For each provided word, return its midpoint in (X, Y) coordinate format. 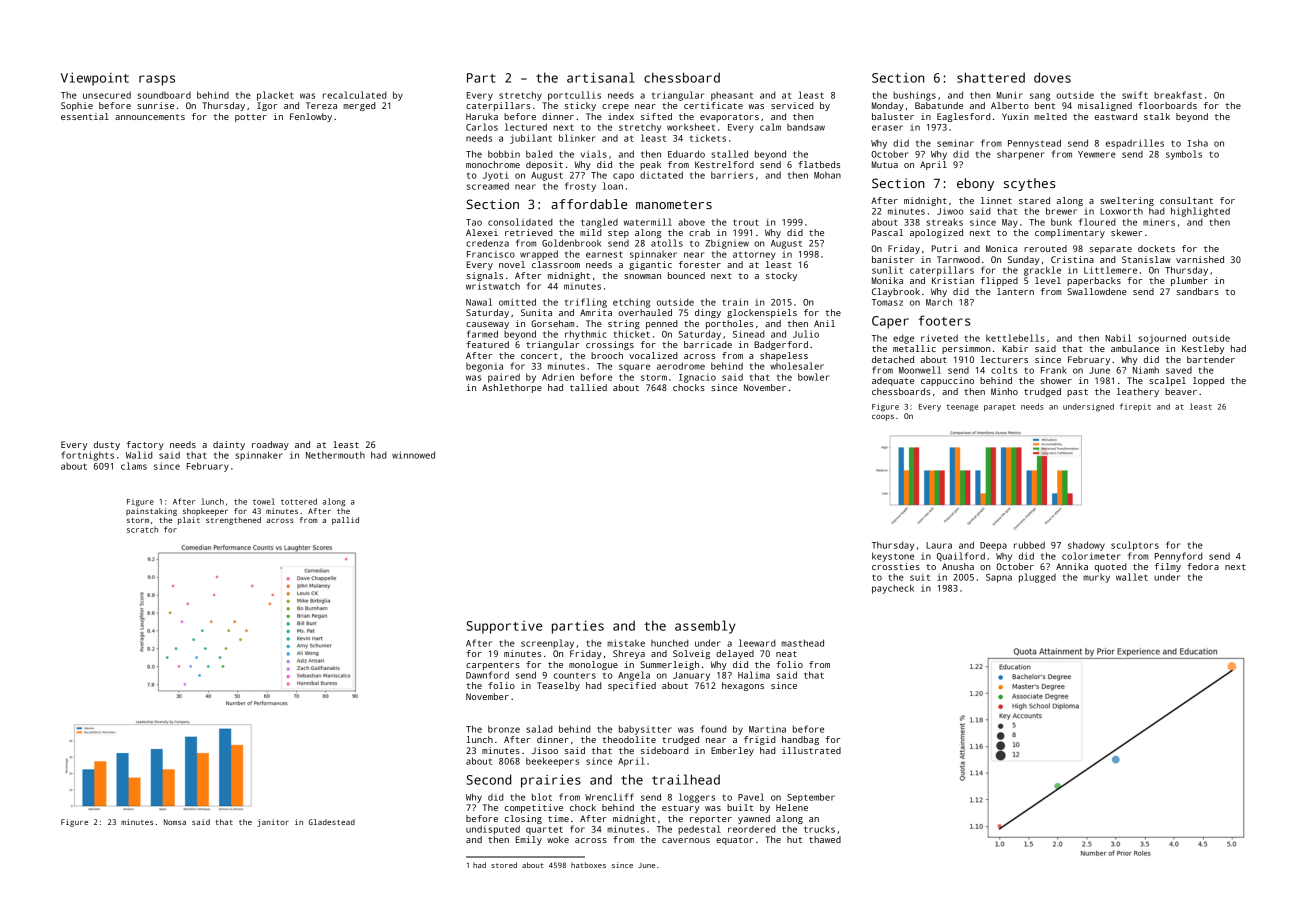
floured (1097, 222)
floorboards (1167, 105)
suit (920, 578)
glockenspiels (762, 313)
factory (145, 445)
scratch (142, 530)
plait (189, 521)
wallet (1132, 577)
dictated (661, 175)
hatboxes (588, 865)
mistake (626, 643)
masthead (802, 643)
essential (85, 116)
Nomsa (175, 822)
